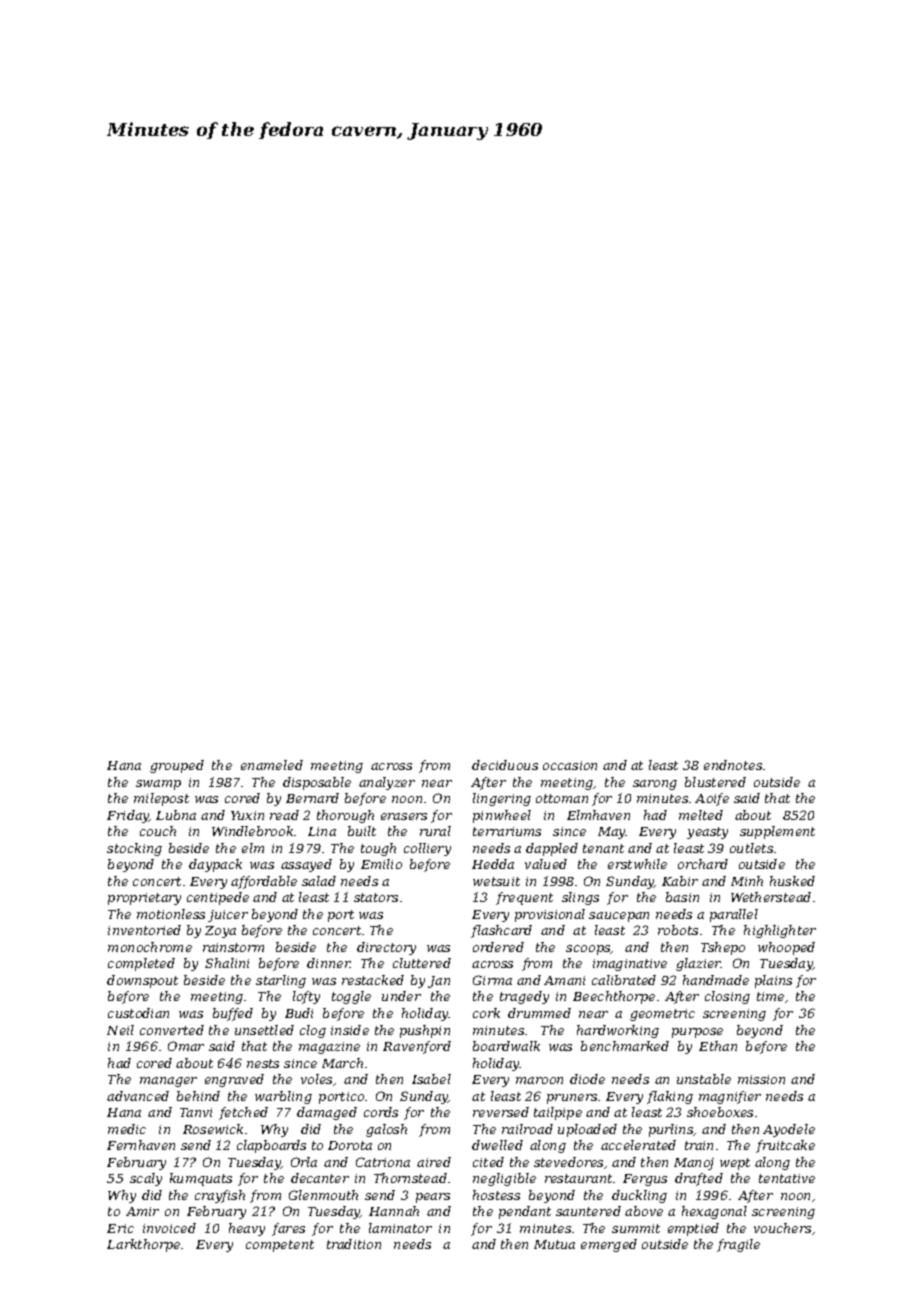  Describe the element at coordinates (733, 765) in the document. I see `endnotes` at that location.
